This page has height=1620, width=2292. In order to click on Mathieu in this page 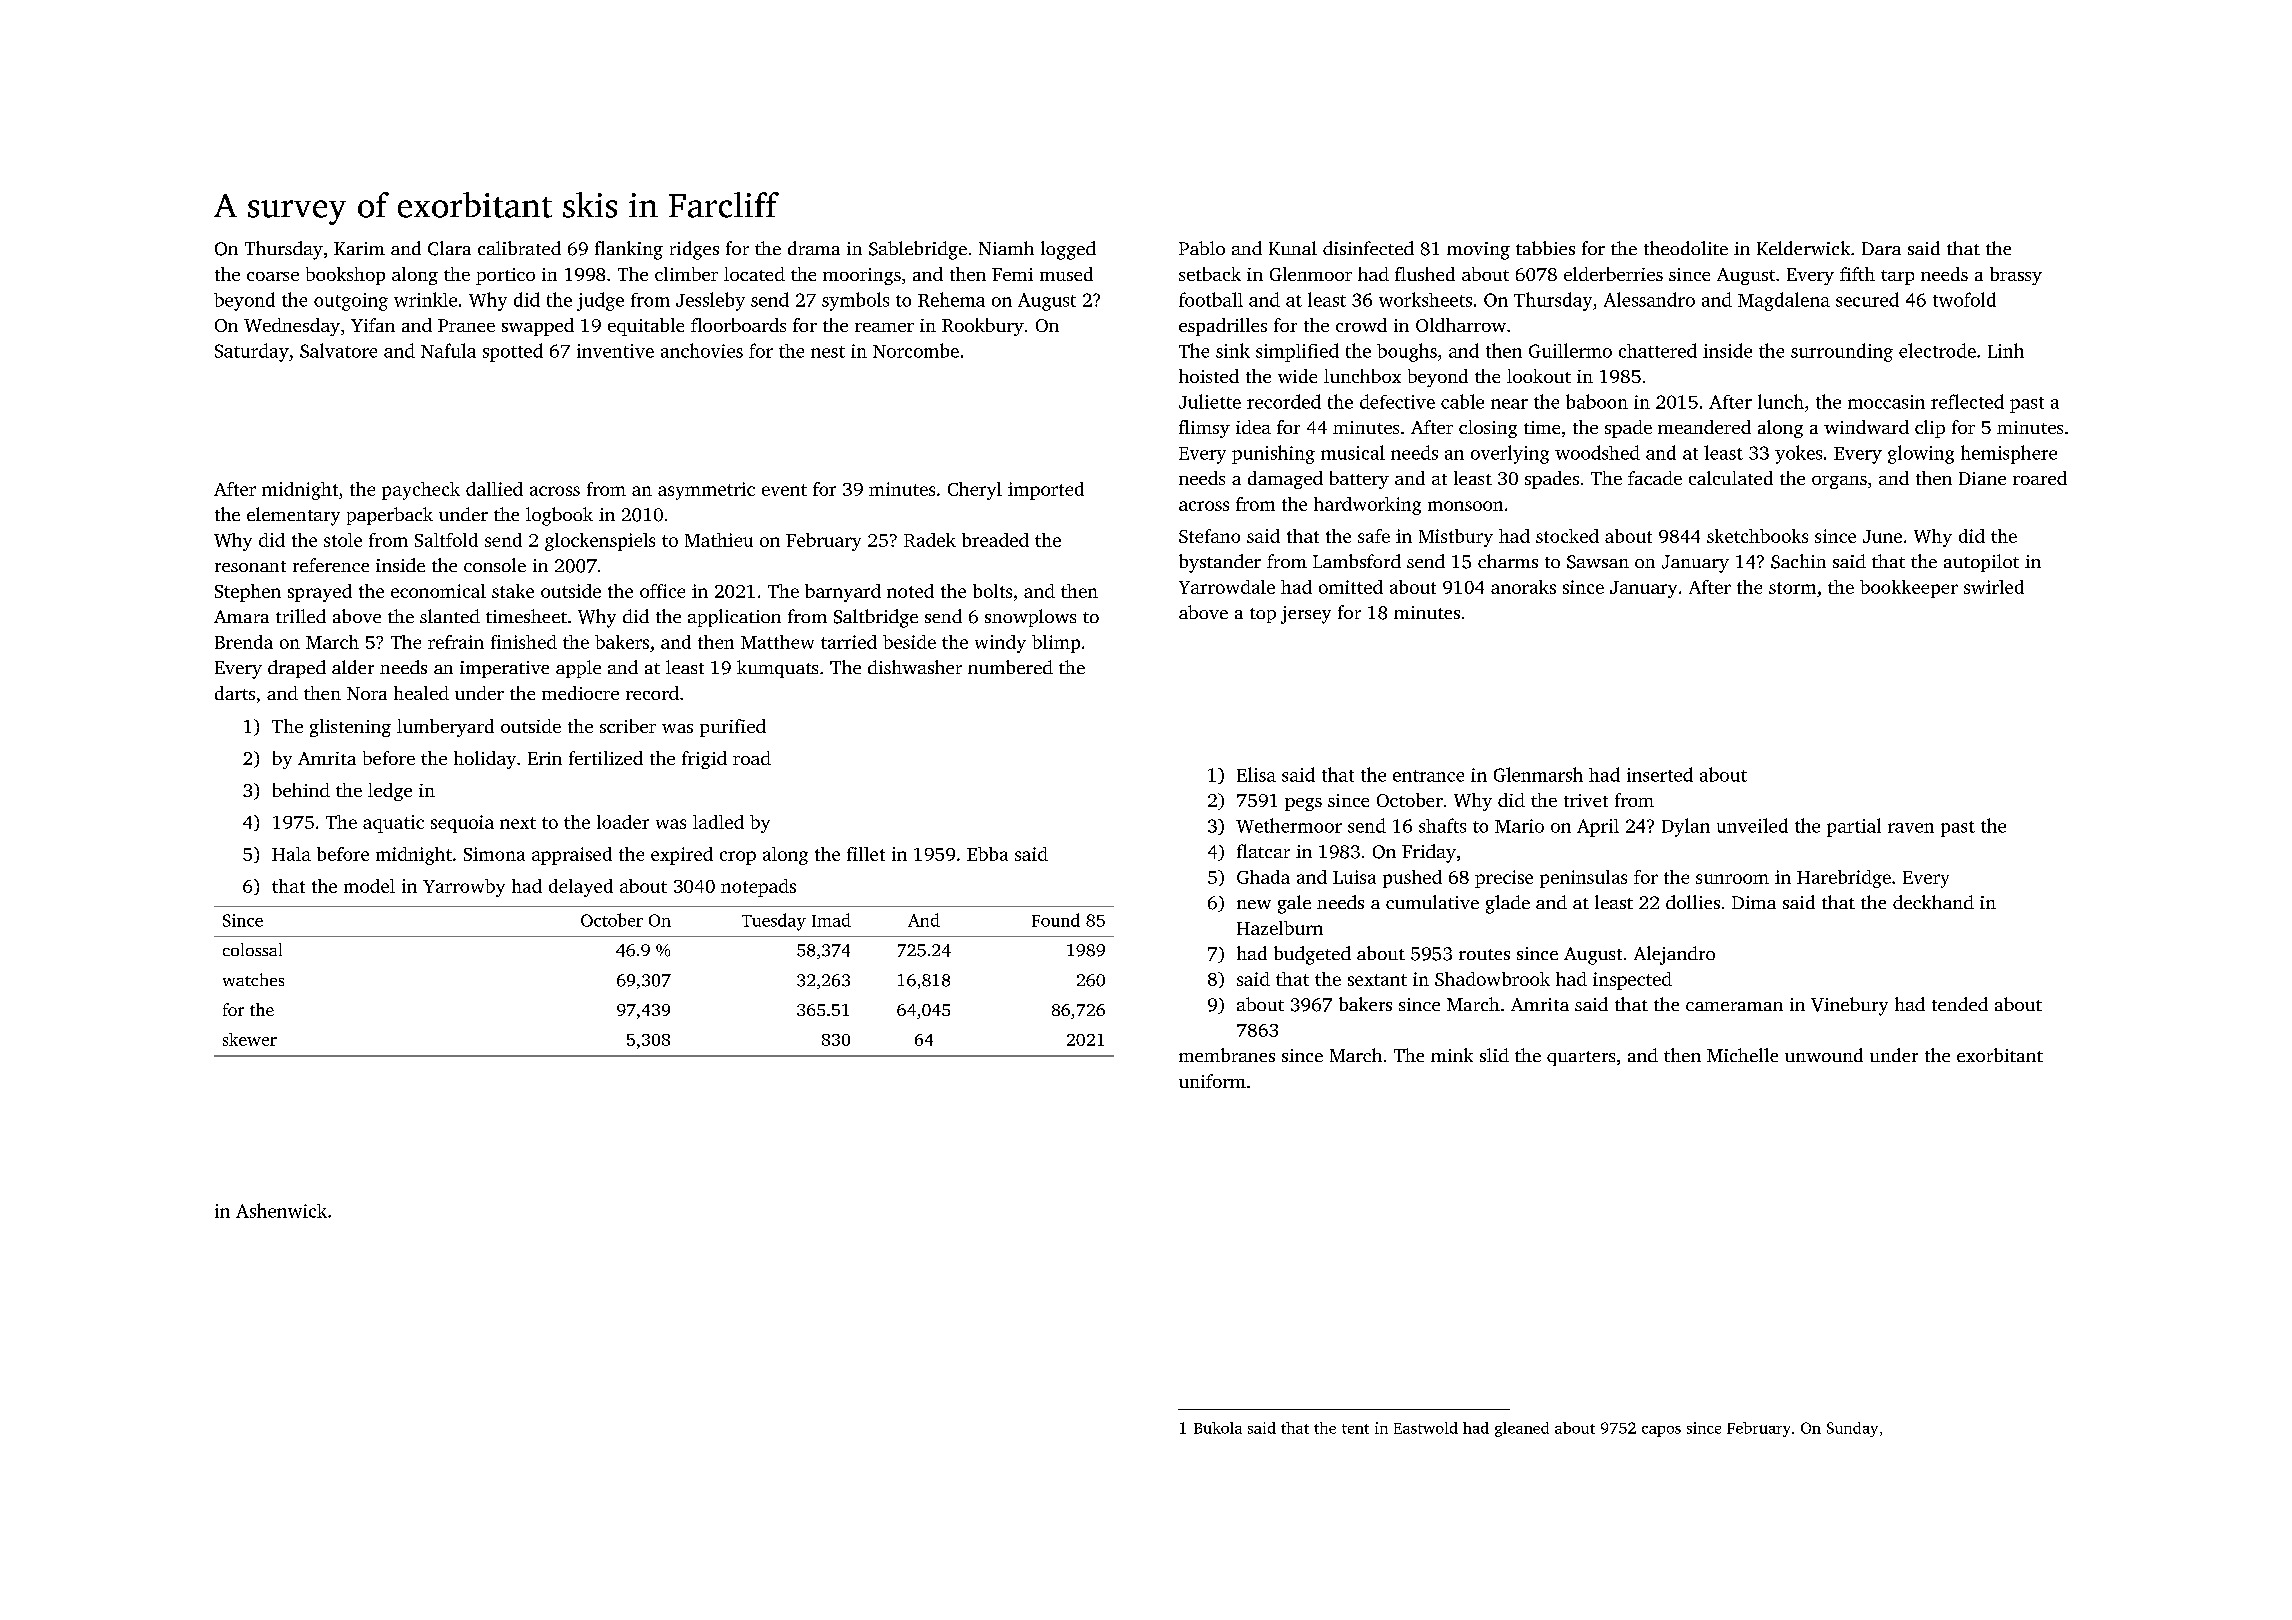, I will do `click(719, 540)`.
